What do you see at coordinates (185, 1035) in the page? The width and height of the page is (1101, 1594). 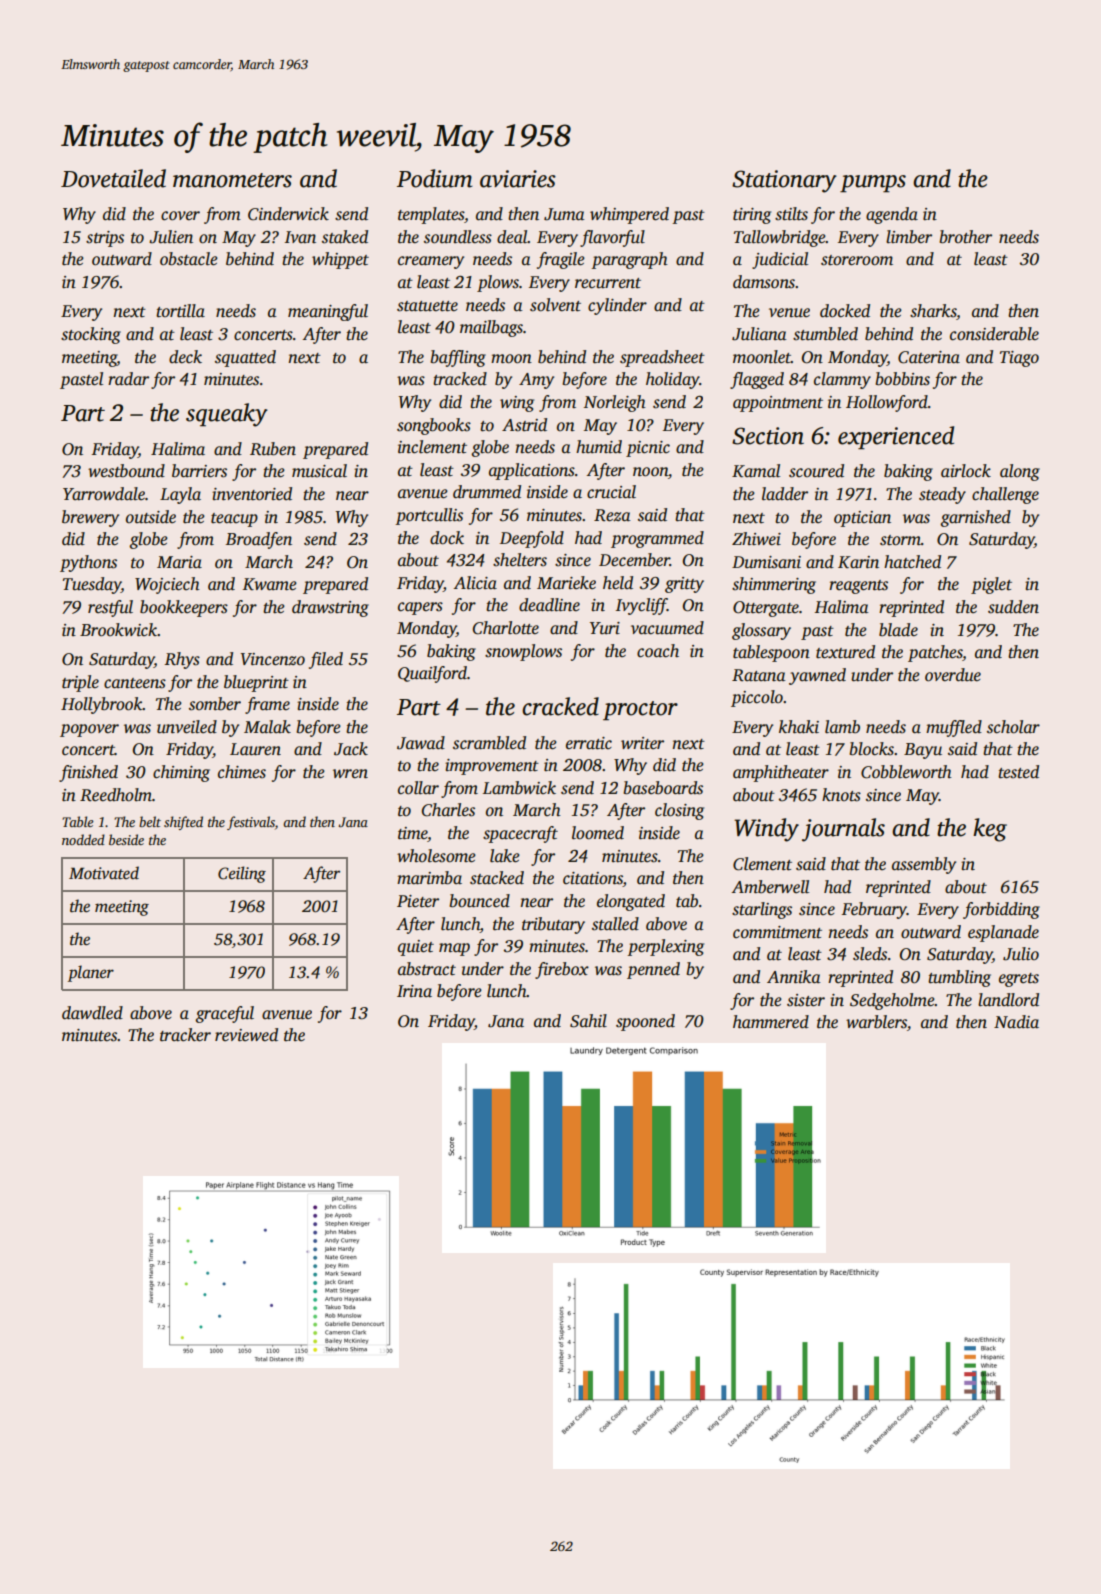 I see `tracker` at bounding box center [185, 1035].
